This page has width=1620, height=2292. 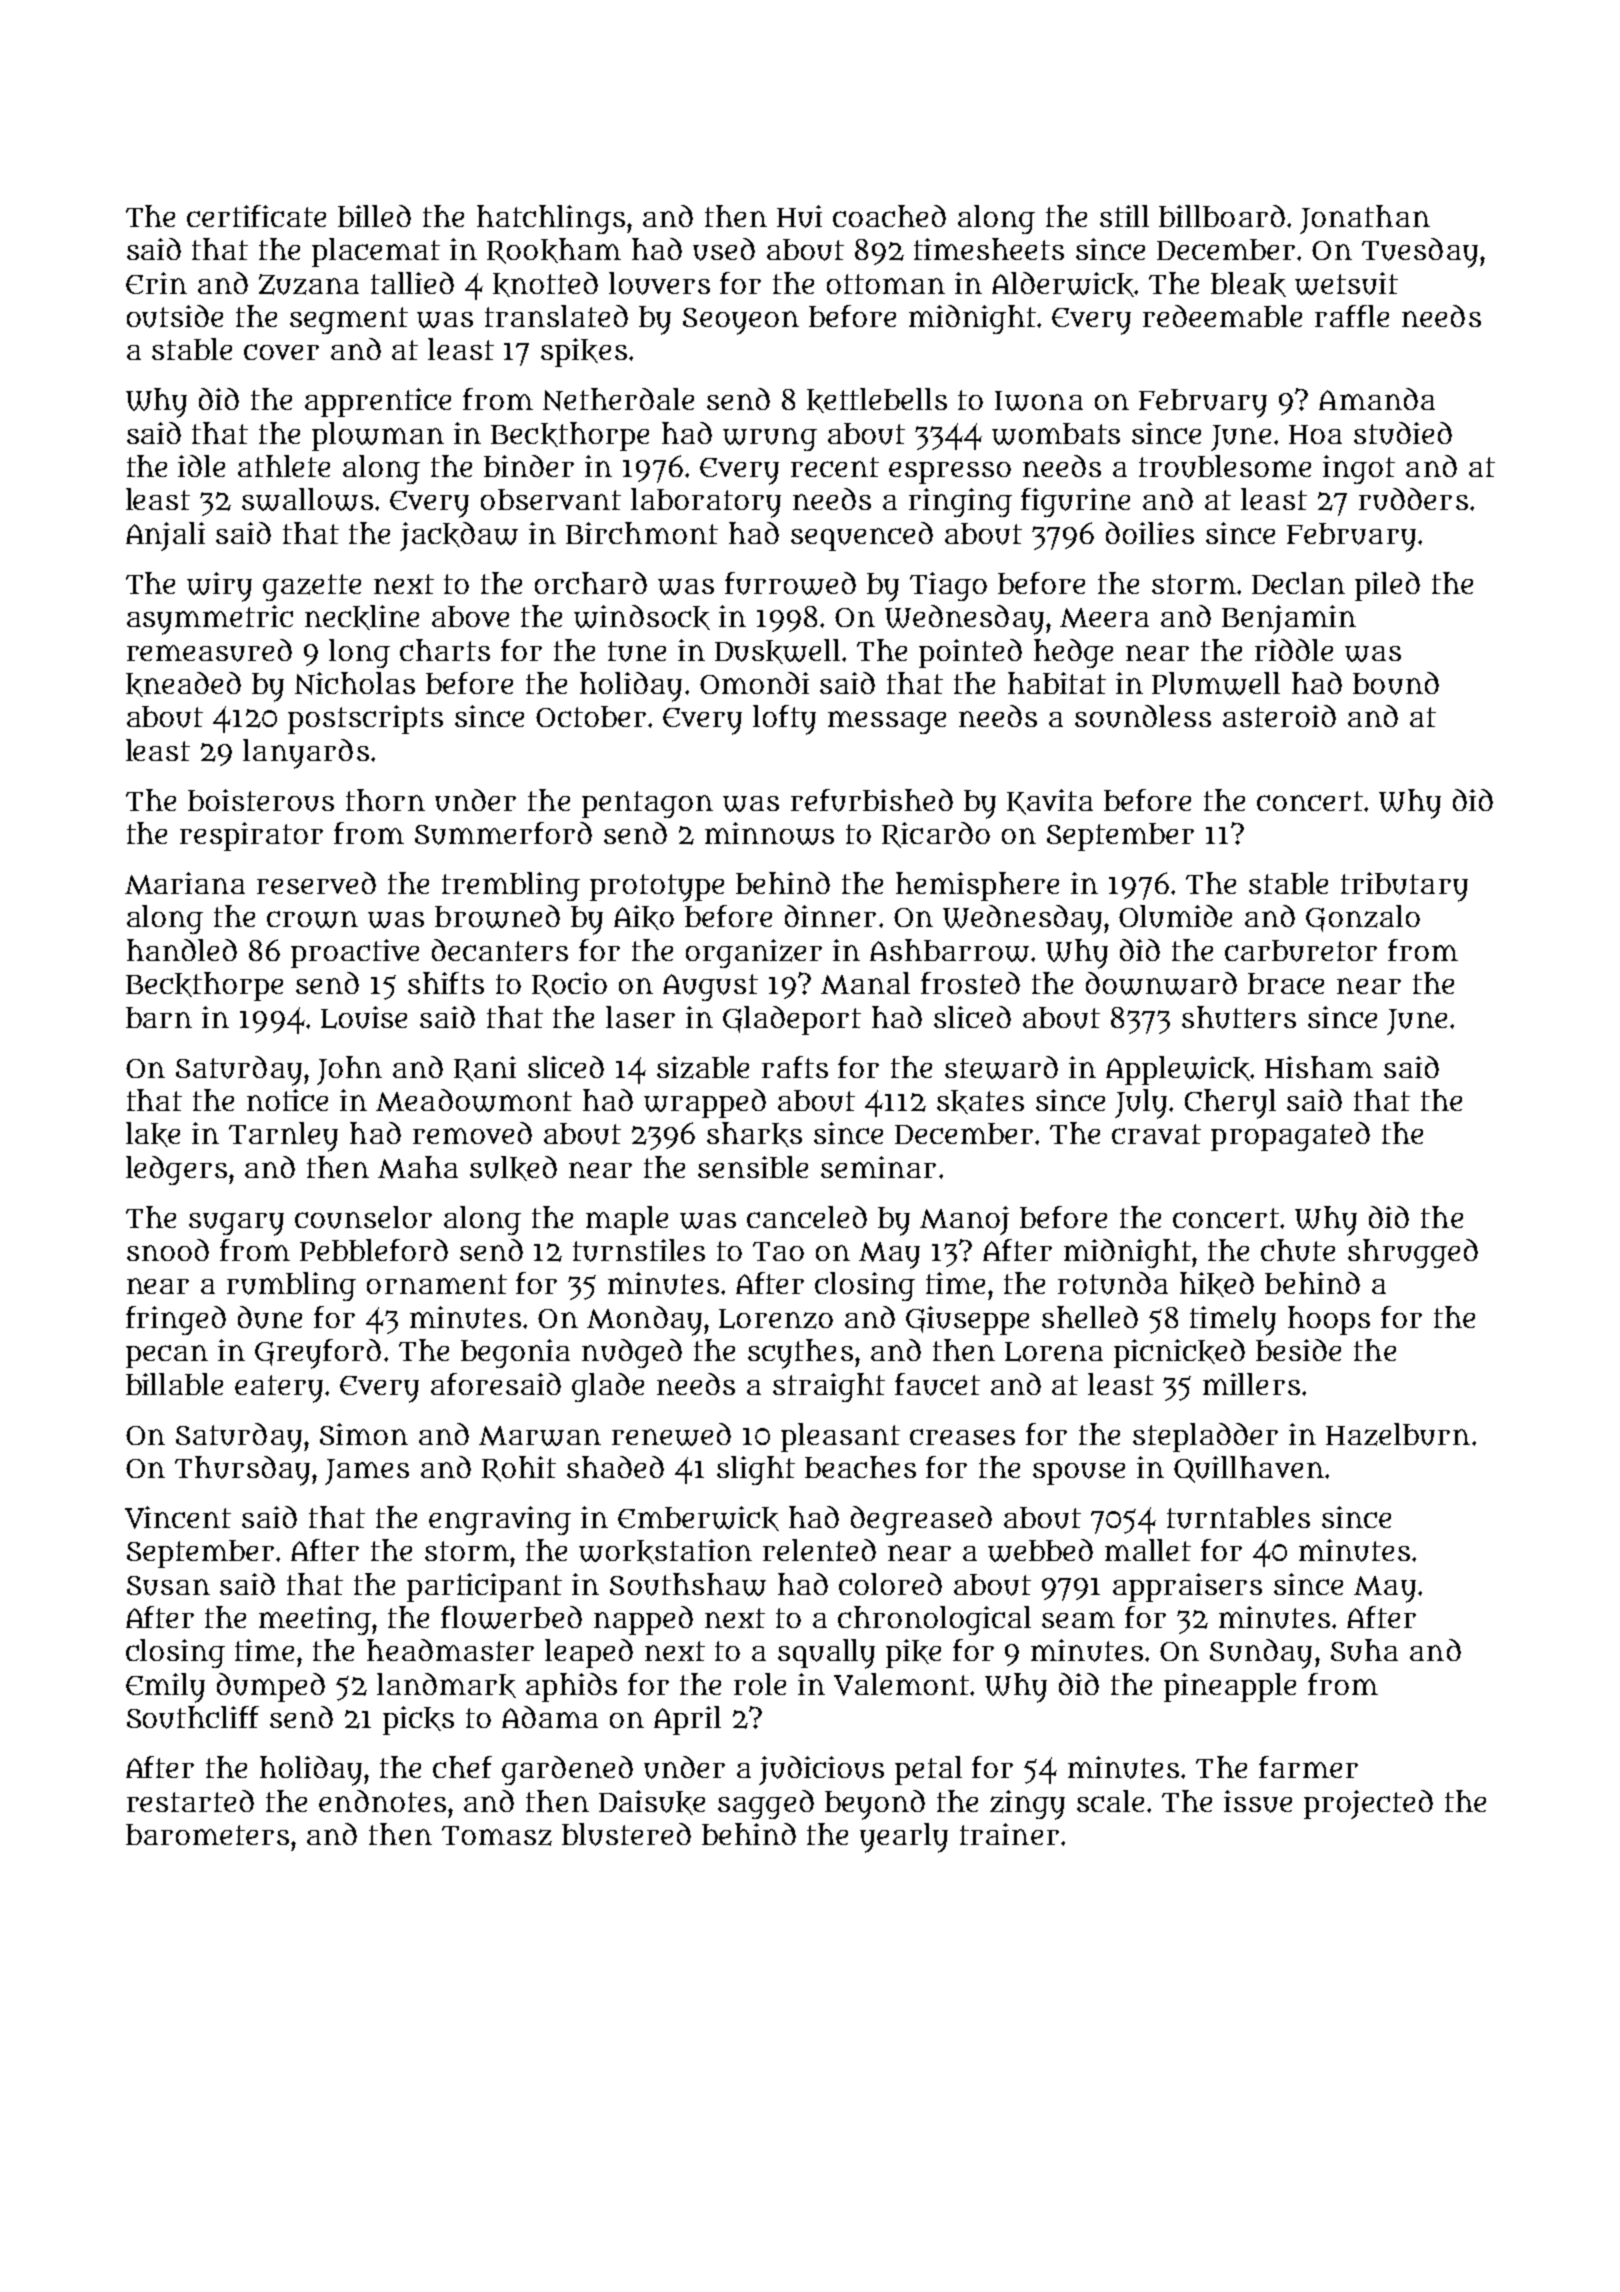 I want to click on barometers, so click(x=207, y=1834).
